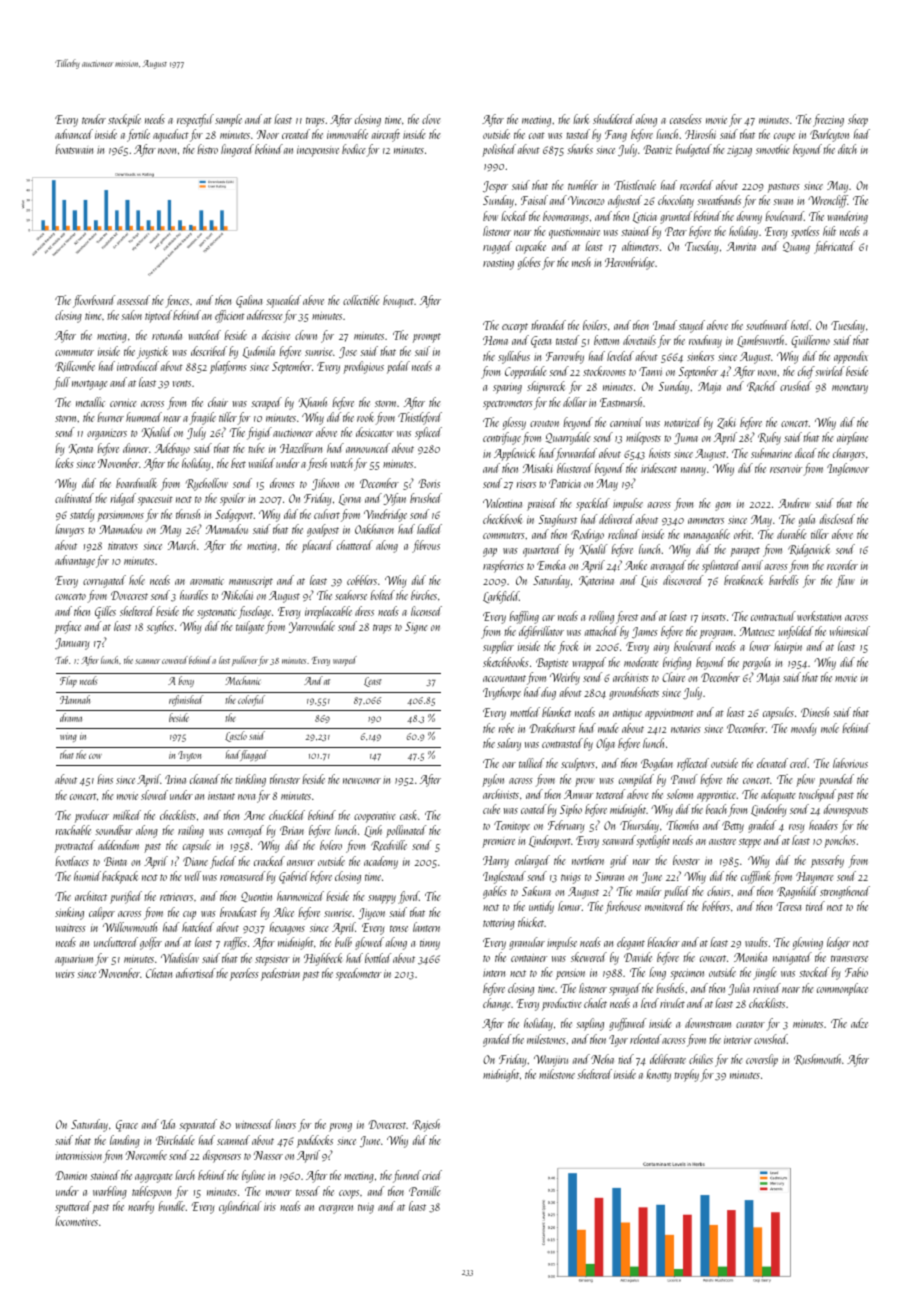 Image resolution: width=924 pixels, height=1308 pixels. I want to click on sample, so click(228, 120).
